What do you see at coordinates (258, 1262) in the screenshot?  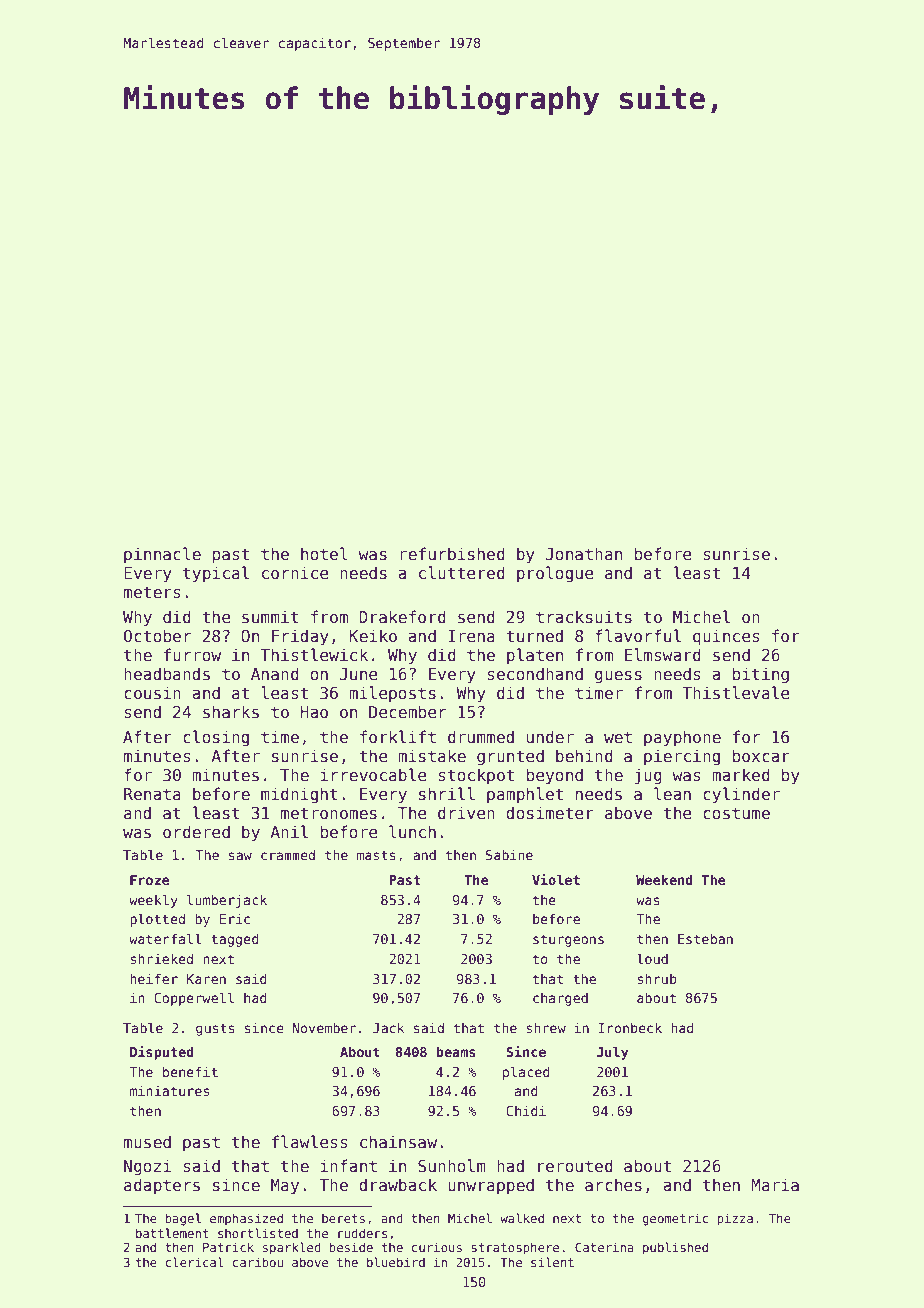 I see `caribou` at bounding box center [258, 1262].
